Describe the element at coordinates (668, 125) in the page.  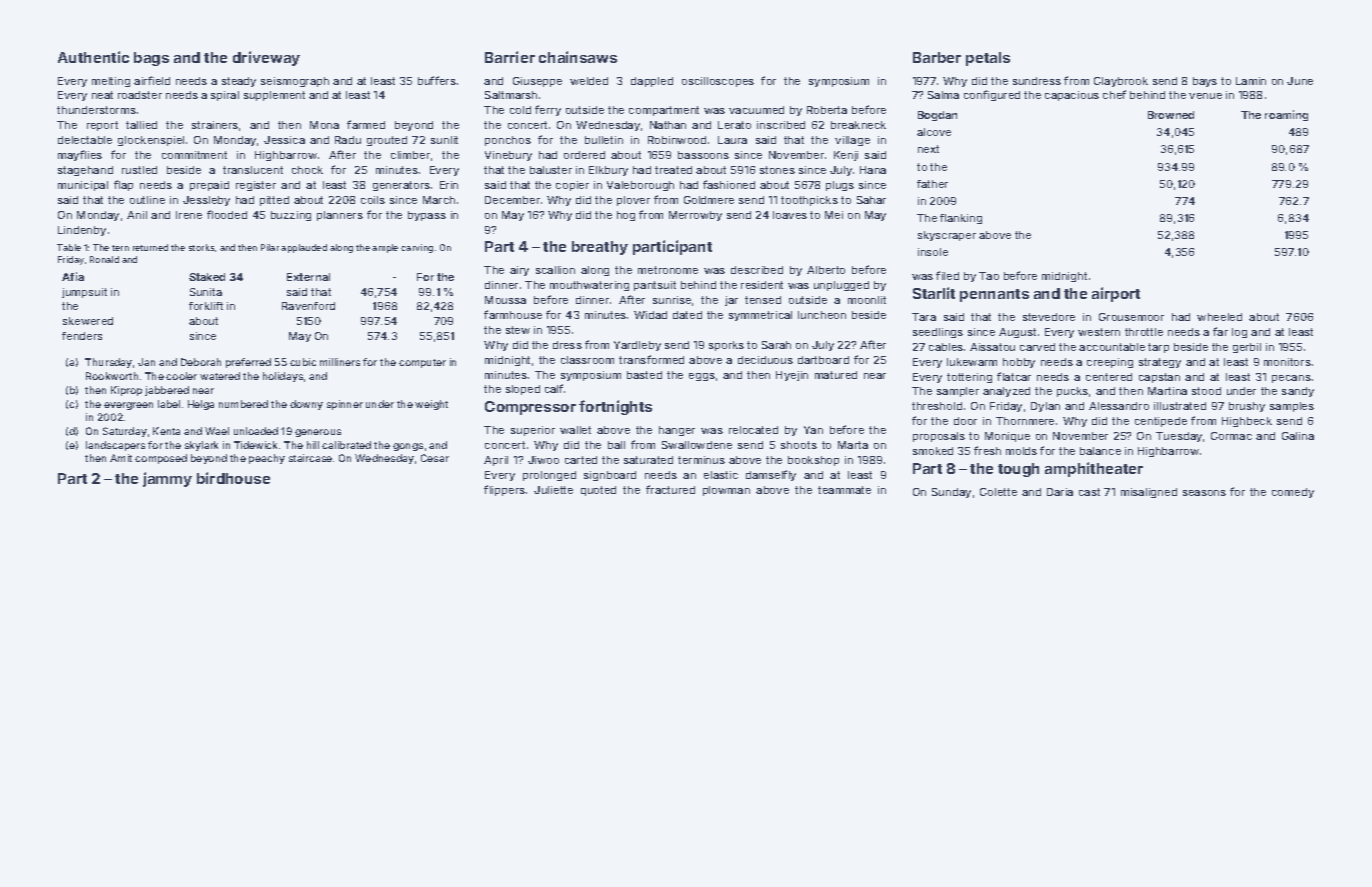
I see `Nathan` at that location.
